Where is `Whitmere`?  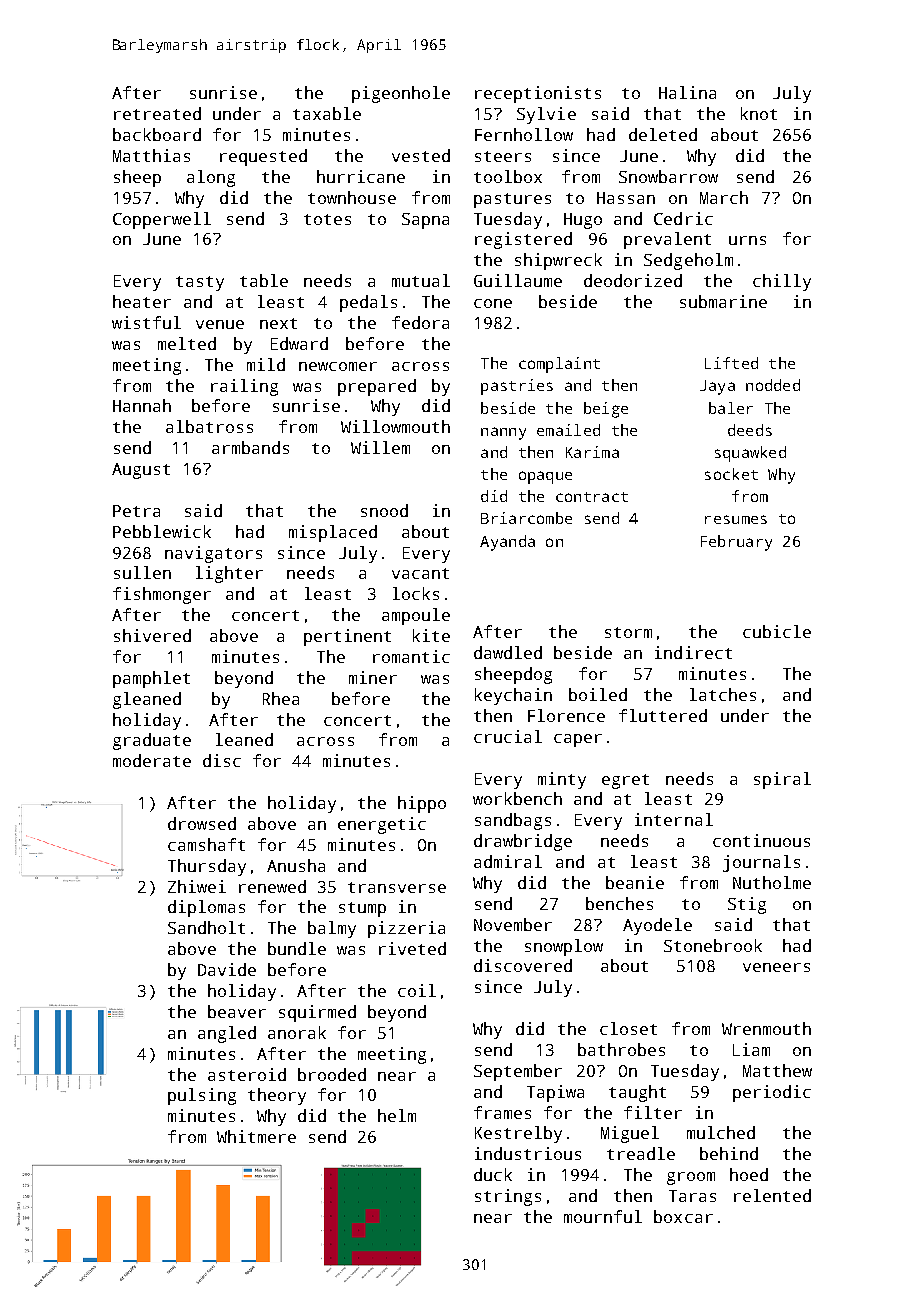
Whitmere is located at coordinates (256, 1136).
